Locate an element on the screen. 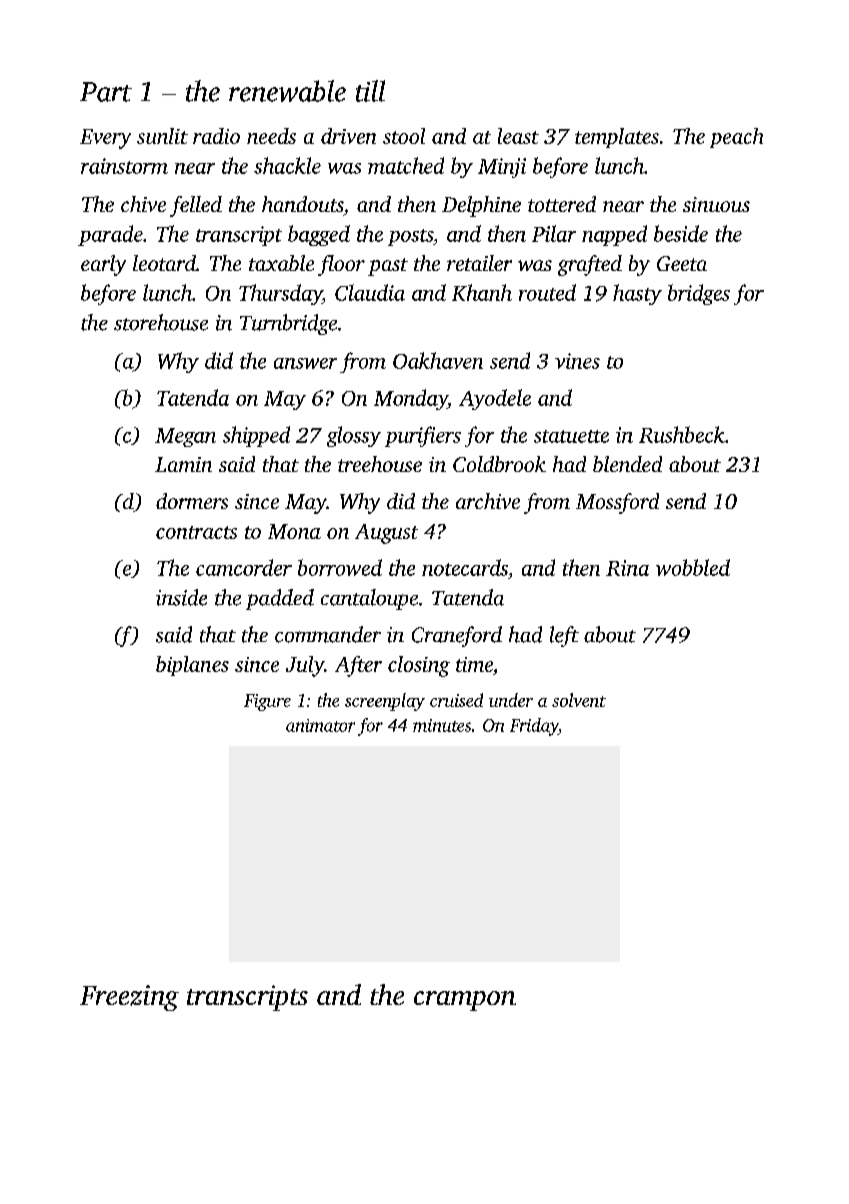  biplanes is located at coordinates (192, 666).
